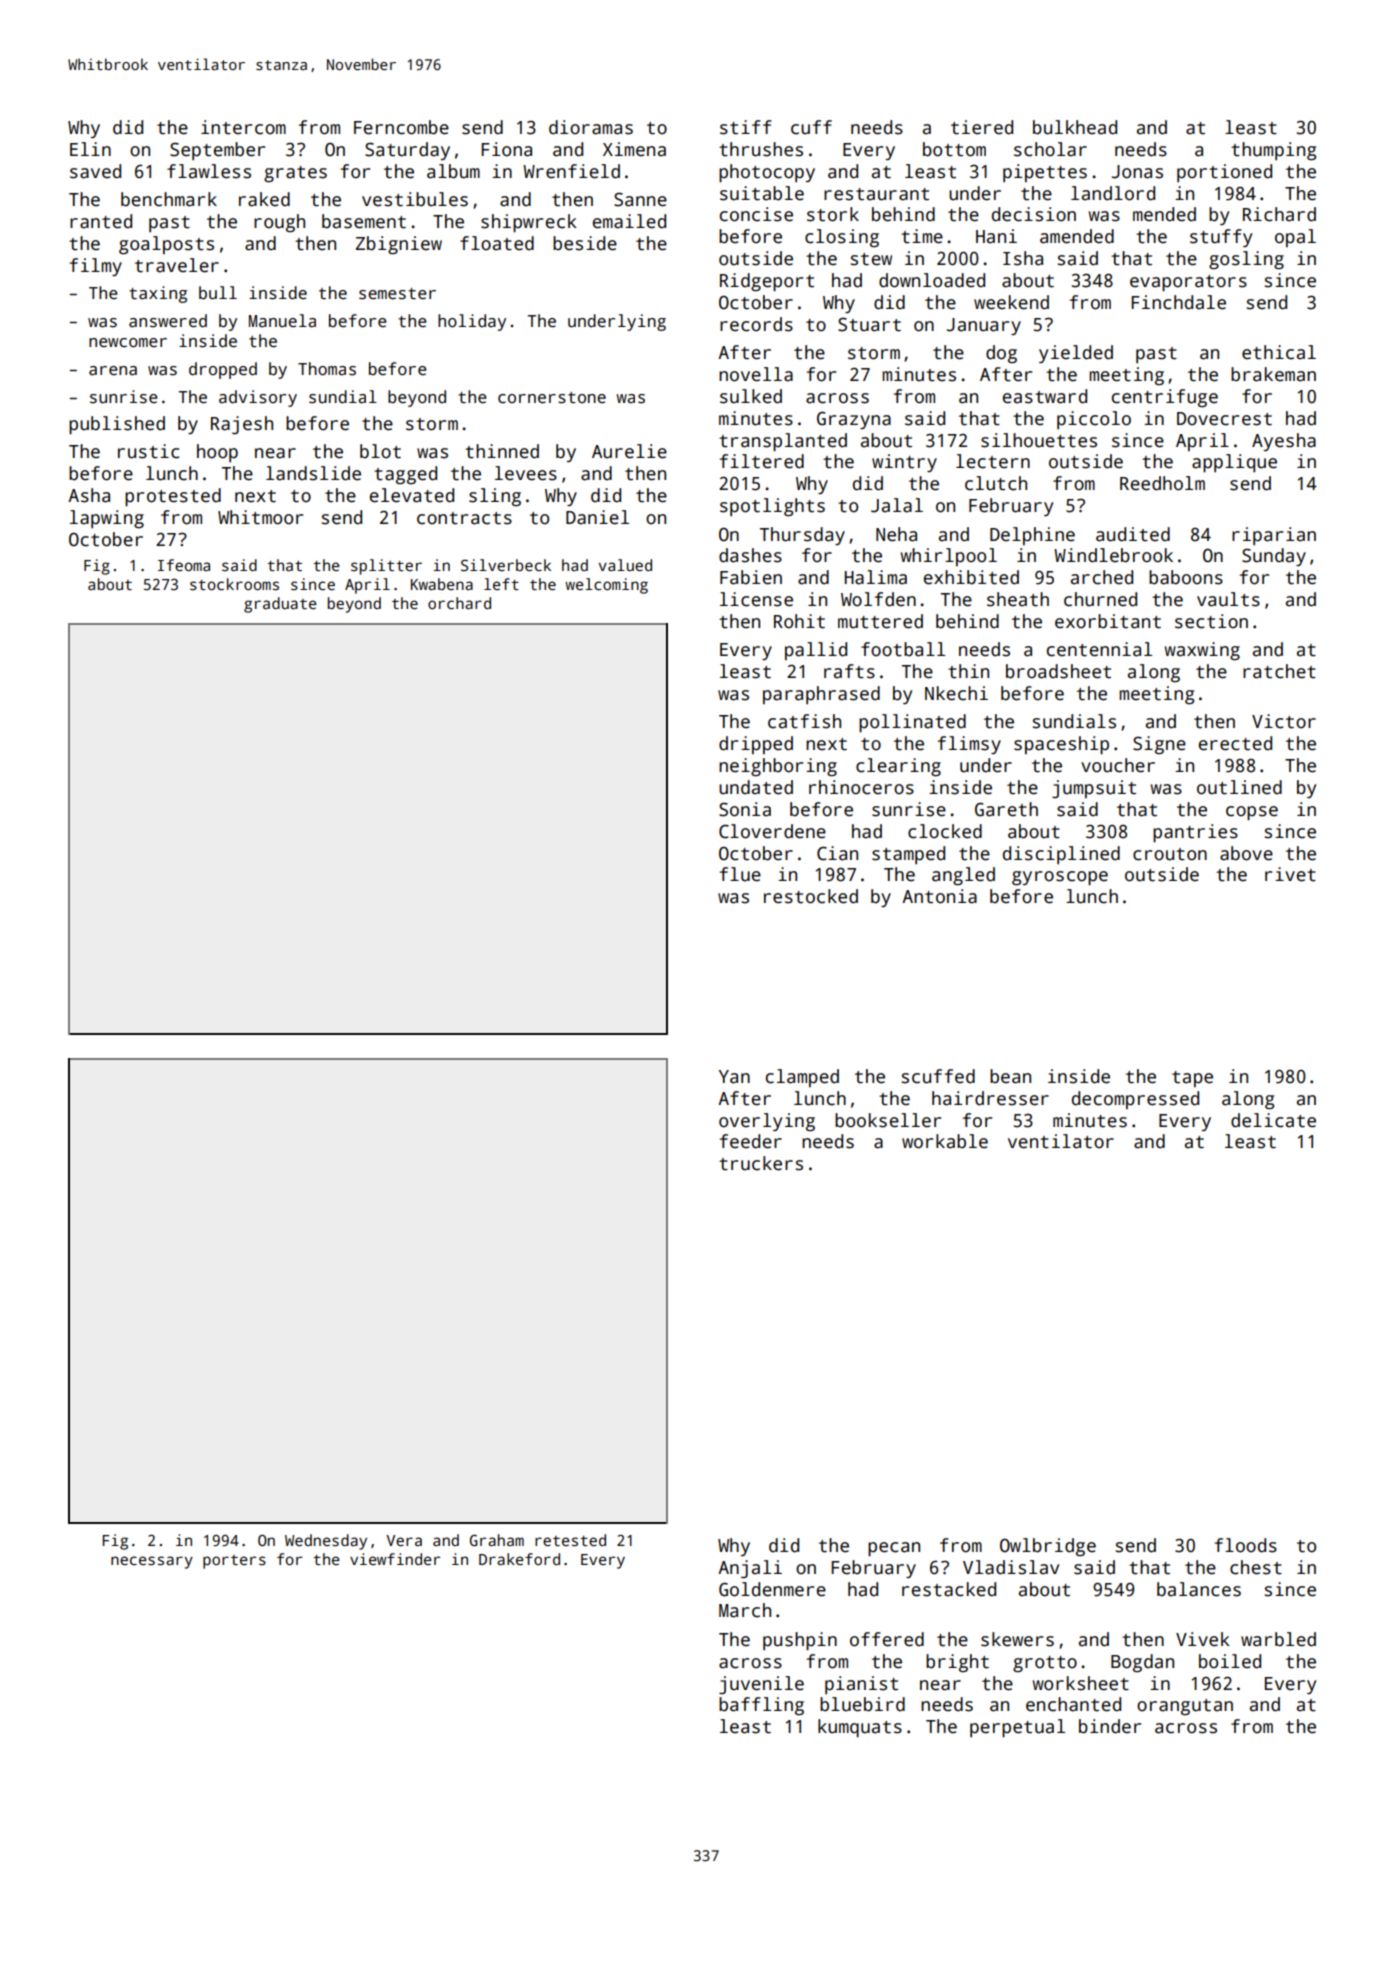 The width and height of the screenshot is (1386, 1969). What do you see at coordinates (1034, 214) in the screenshot?
I see `decision` at bounding box center [1034, 214].
